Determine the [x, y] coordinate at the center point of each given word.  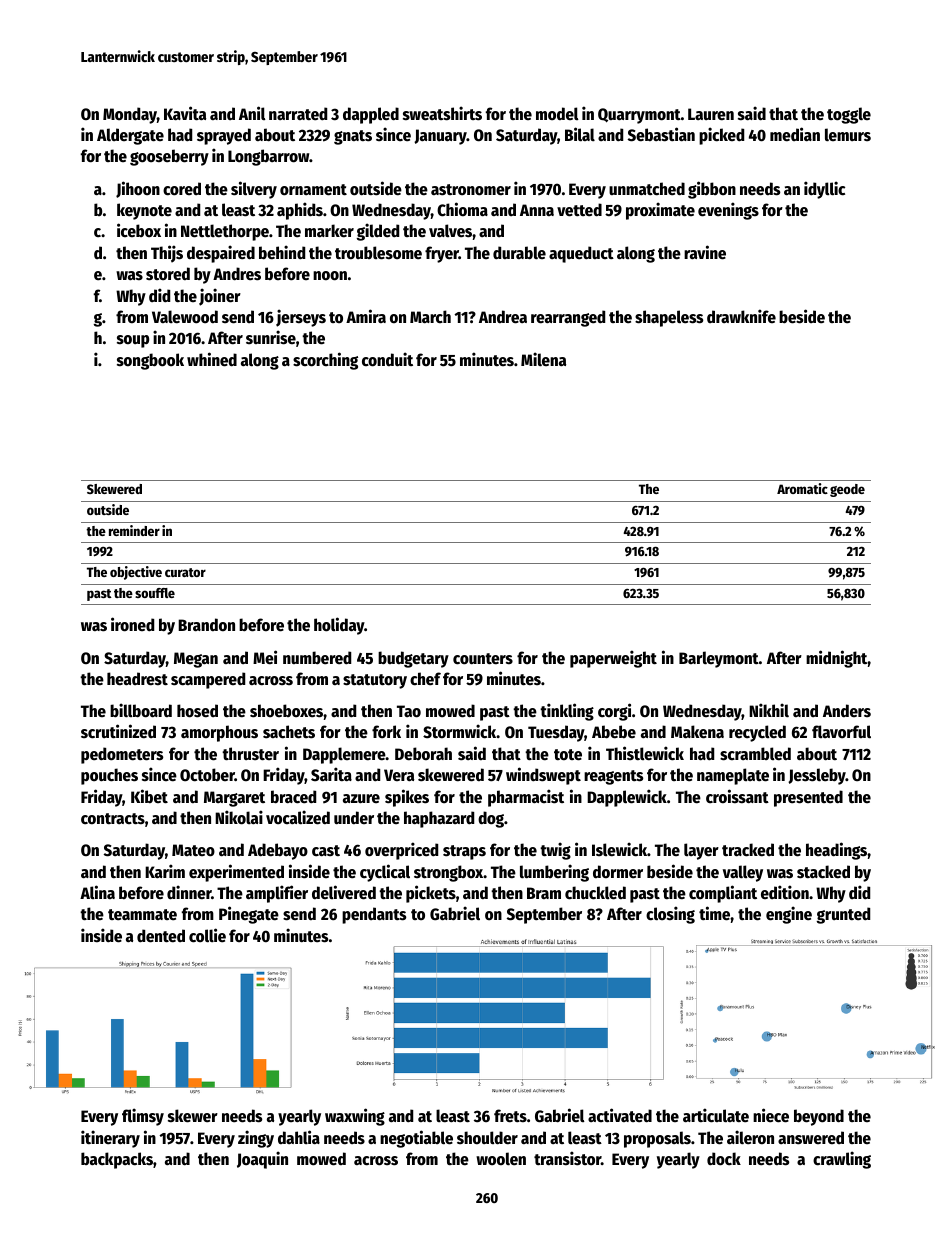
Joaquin [262, 1160]
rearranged [568, 318]
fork [386, 732]
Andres [237, 274]
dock [724, 1159]
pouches [109, 776]
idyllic [824, 190]
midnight [837, 659]
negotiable [416, 1139]
